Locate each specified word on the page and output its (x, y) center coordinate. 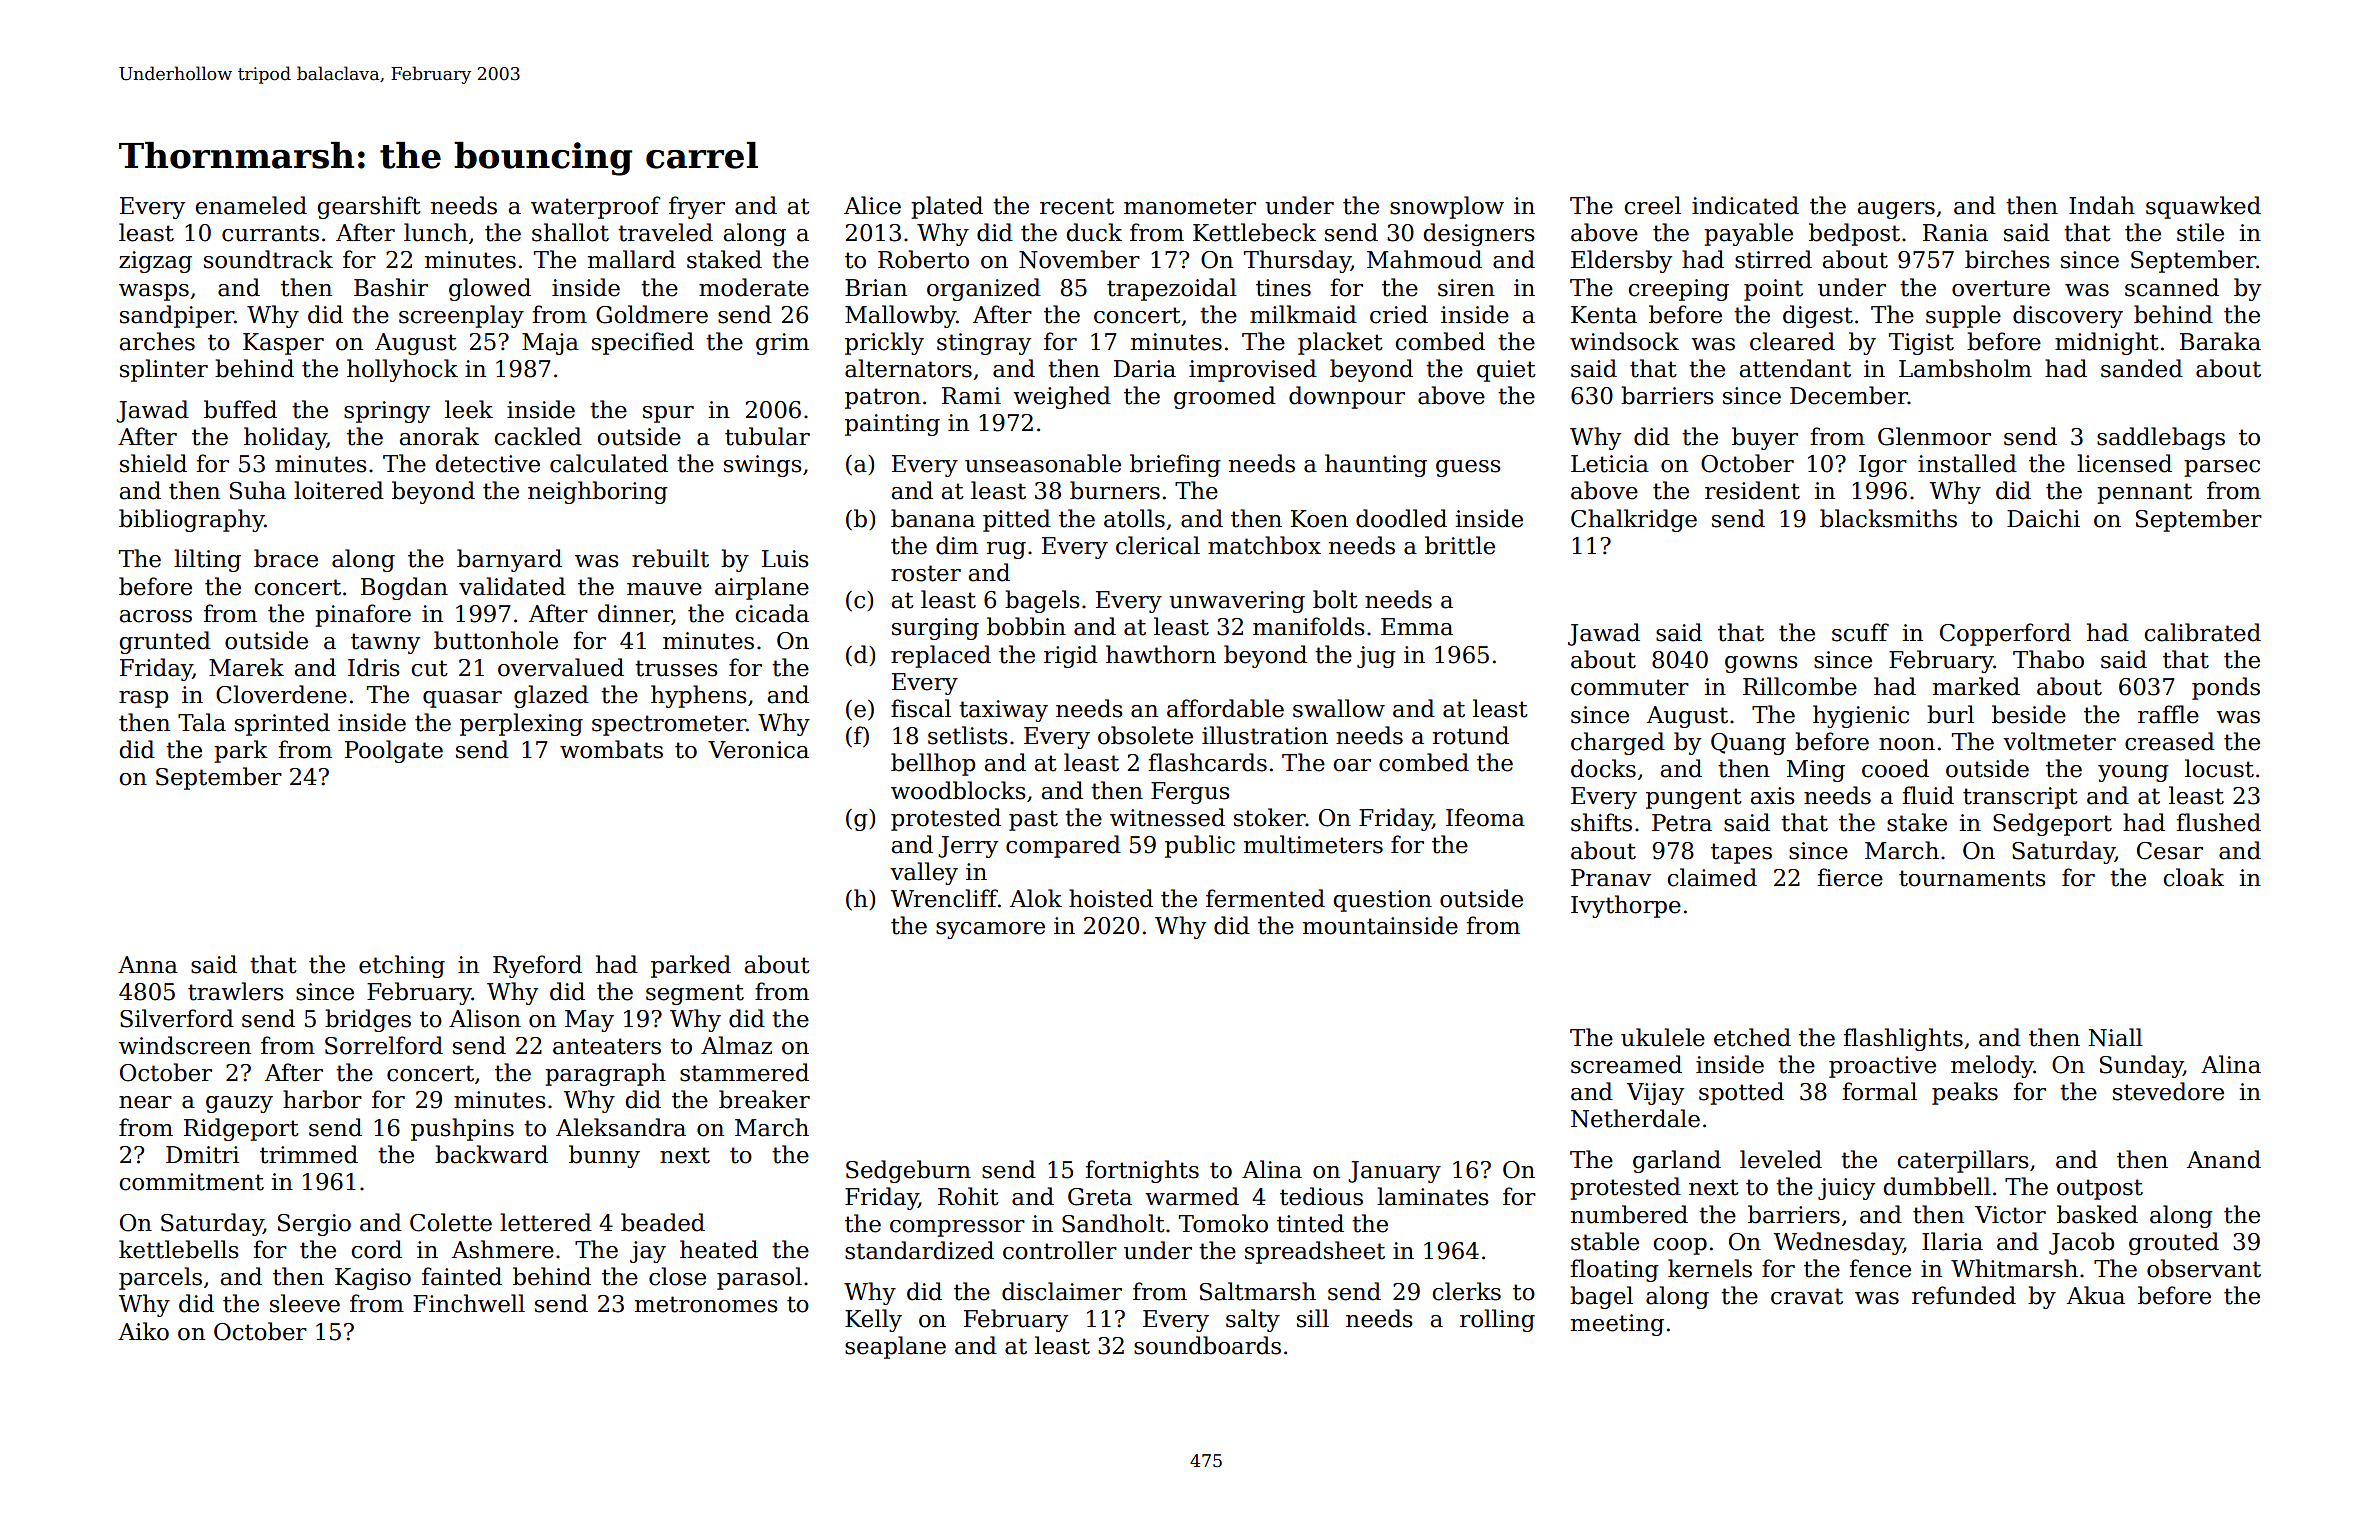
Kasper (283, 344)
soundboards (1207, 1345)
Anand (2224, 1159)
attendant (1795, 368)
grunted (165, 642)
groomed (1225, 397)
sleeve (305, 1303)
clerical (1158, 545)
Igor (1883, 466)
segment (695, 994)
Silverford (177, 1018)
